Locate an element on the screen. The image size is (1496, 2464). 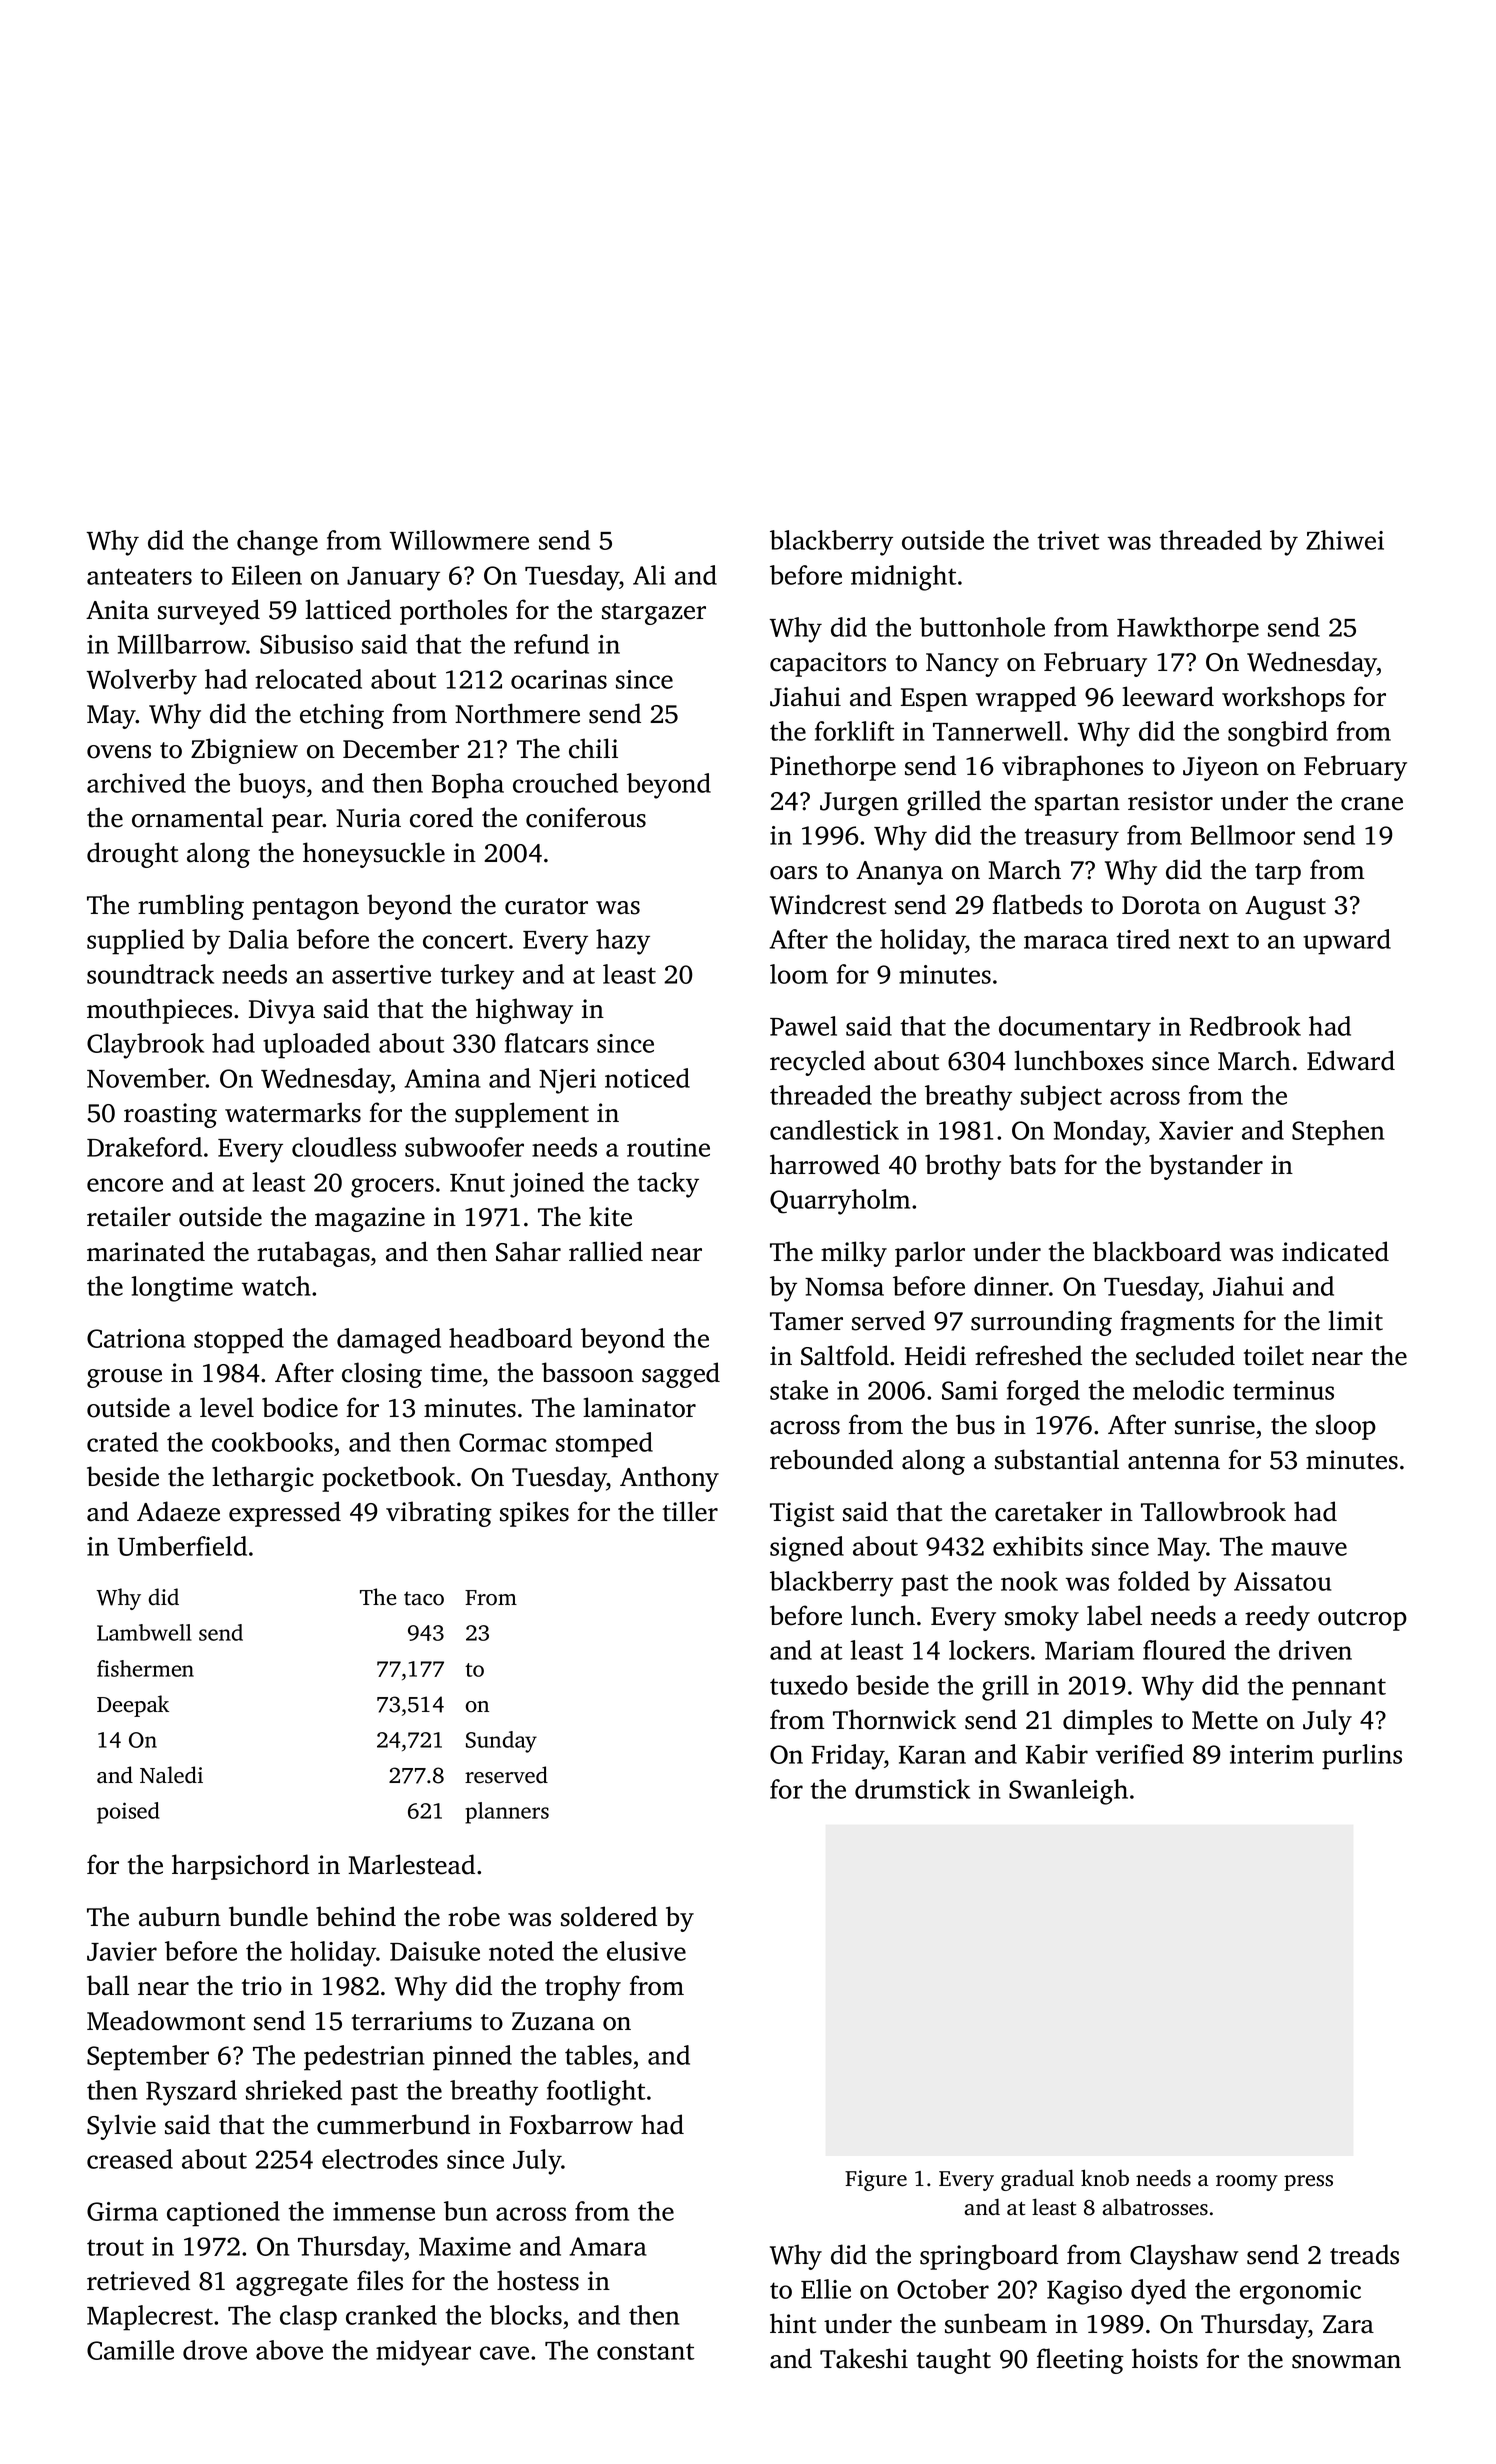
roomy is located at coordinates (1247, 2183).
